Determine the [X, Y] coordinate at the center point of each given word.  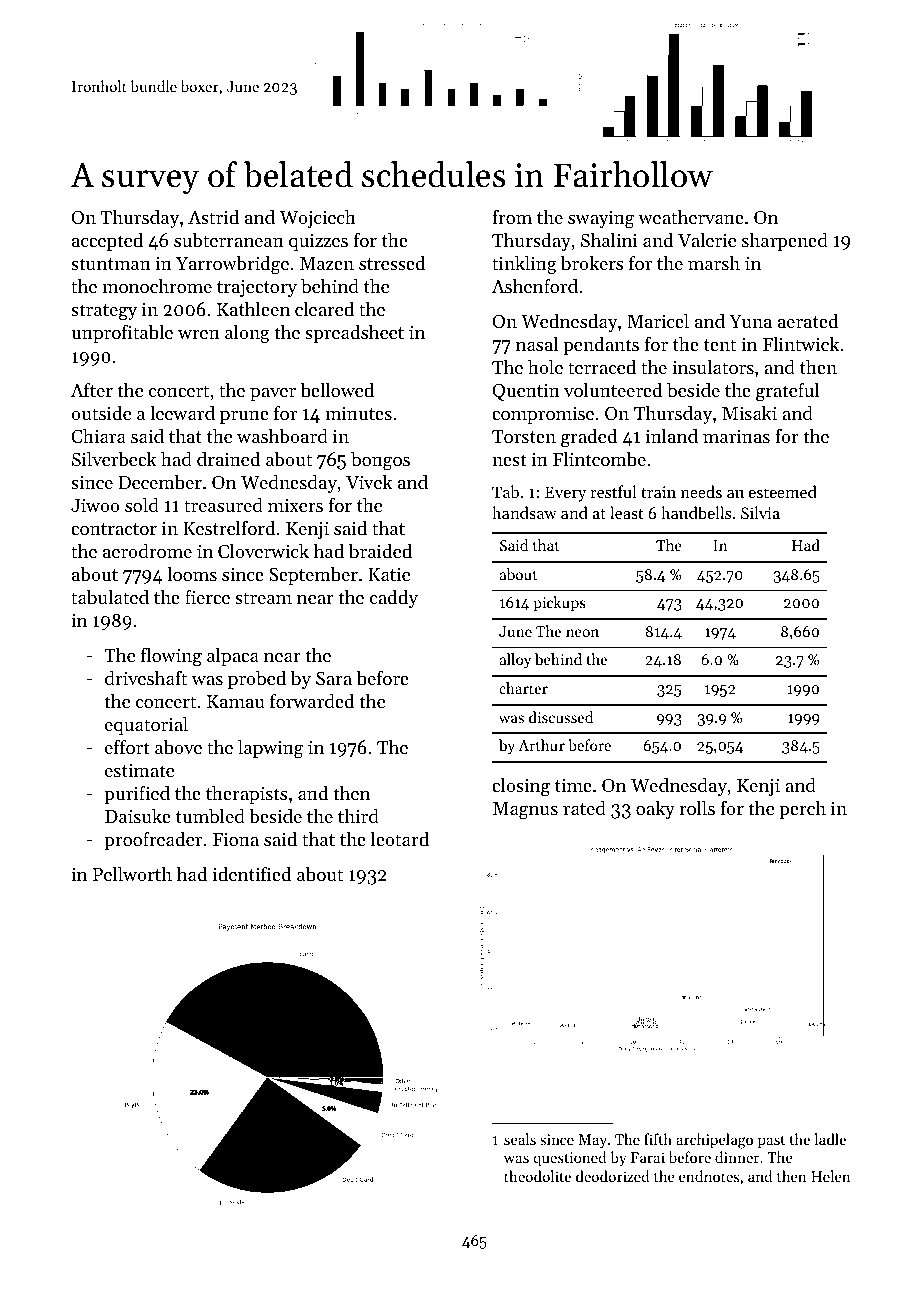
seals [520, 1139]
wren [199, 334]
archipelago [714, 1141]
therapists [246, 795]
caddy [394, 599]
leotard [400, 839]
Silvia [760, 512]
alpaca [233, 657]
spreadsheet [354, 334]
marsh [714, 263]
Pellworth [132, 874]
